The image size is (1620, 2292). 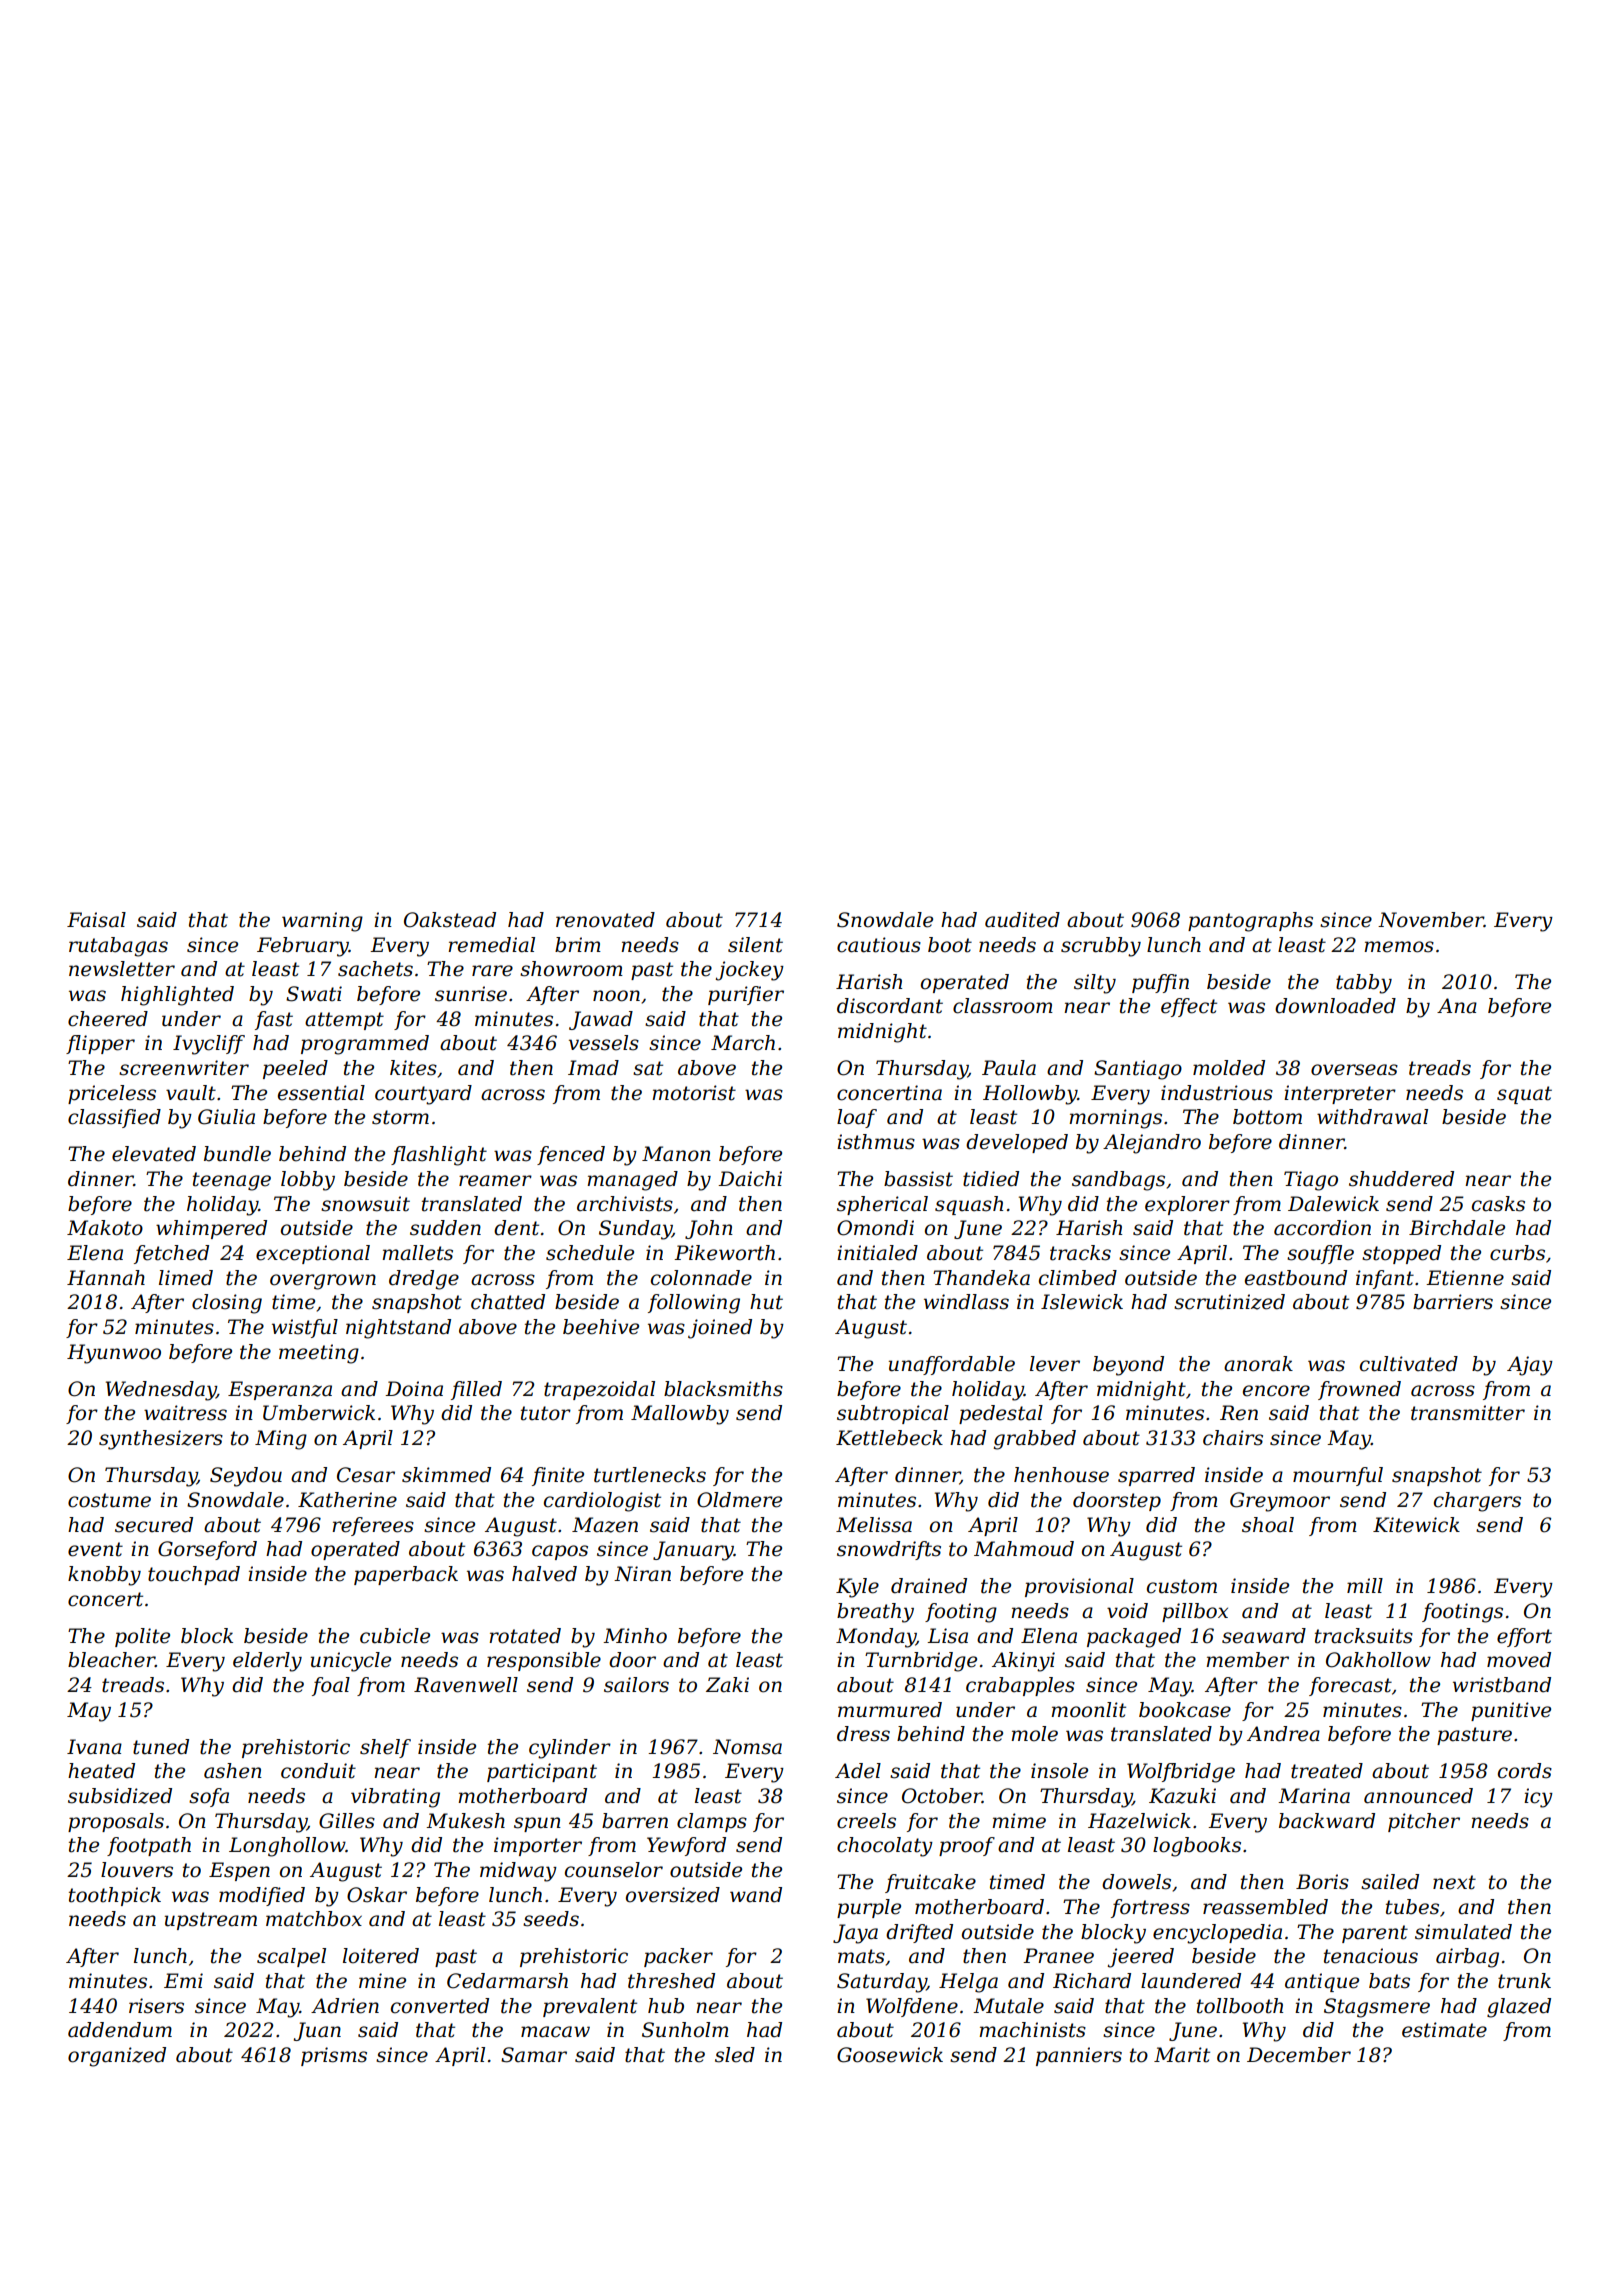 What do you see at coordinates (291, 1957) in the image?
I see `scalpel` at bounding box center [291, 1957].
